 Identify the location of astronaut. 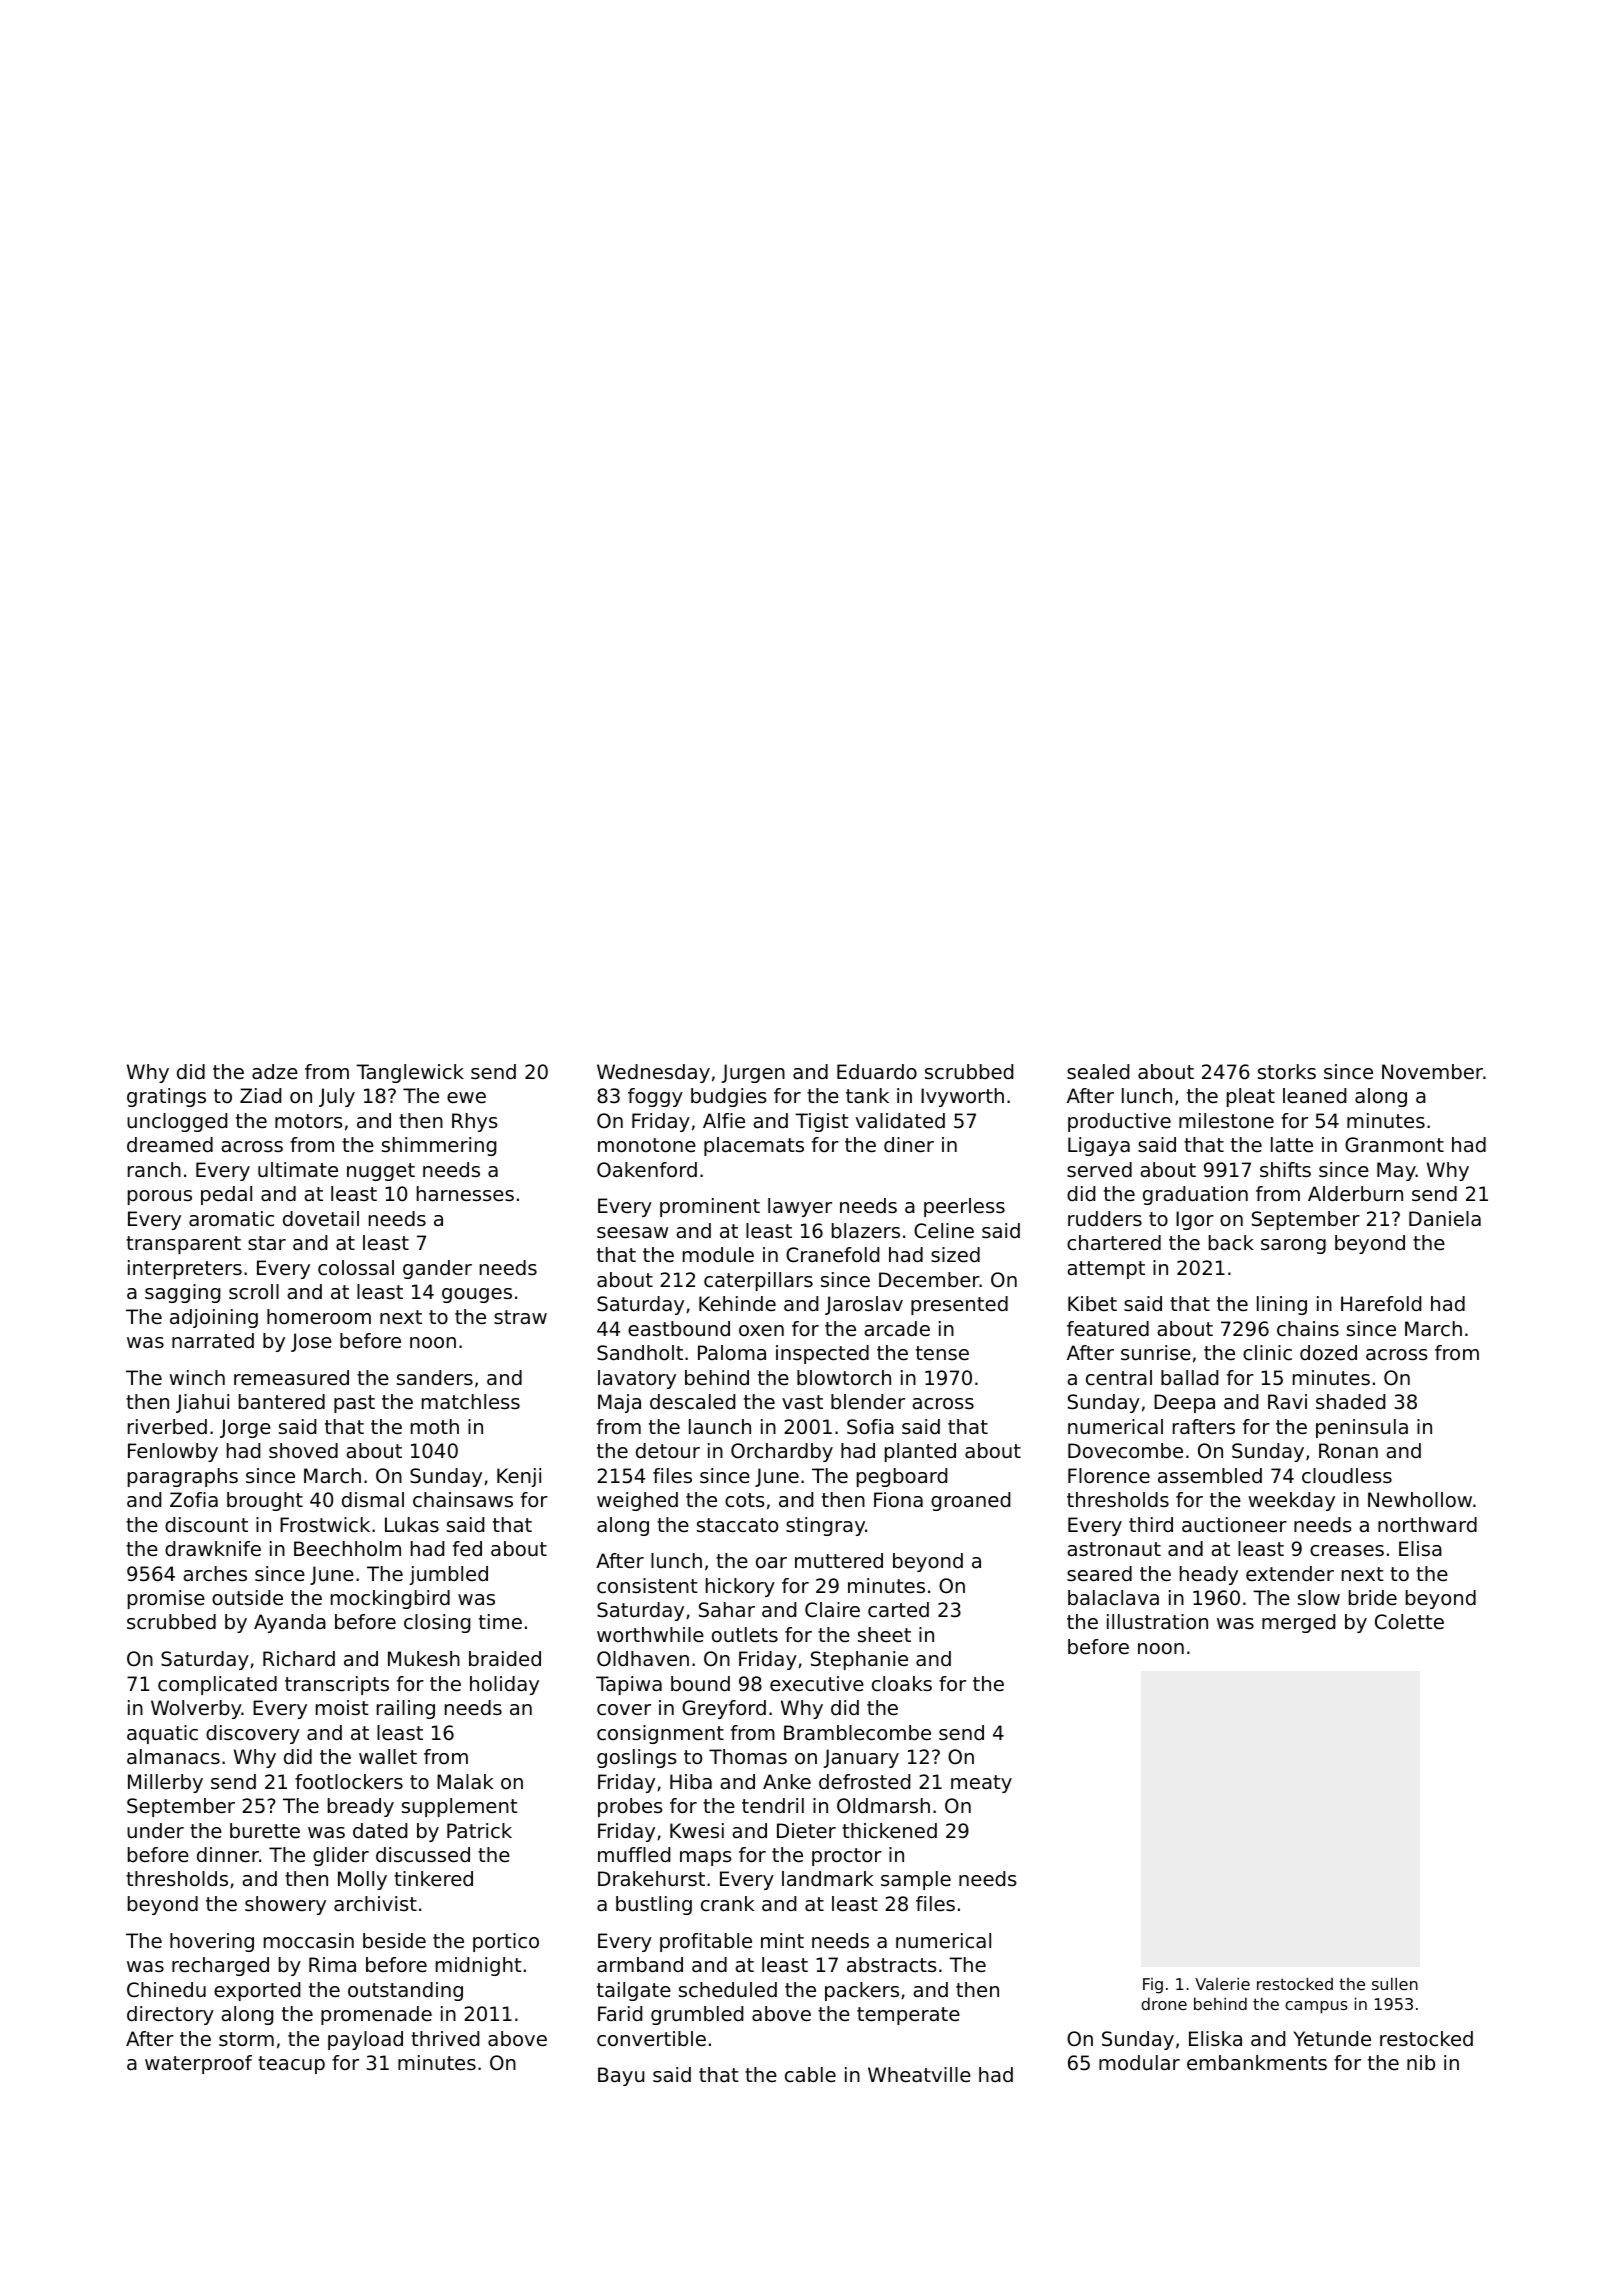
(1114, 1549).
